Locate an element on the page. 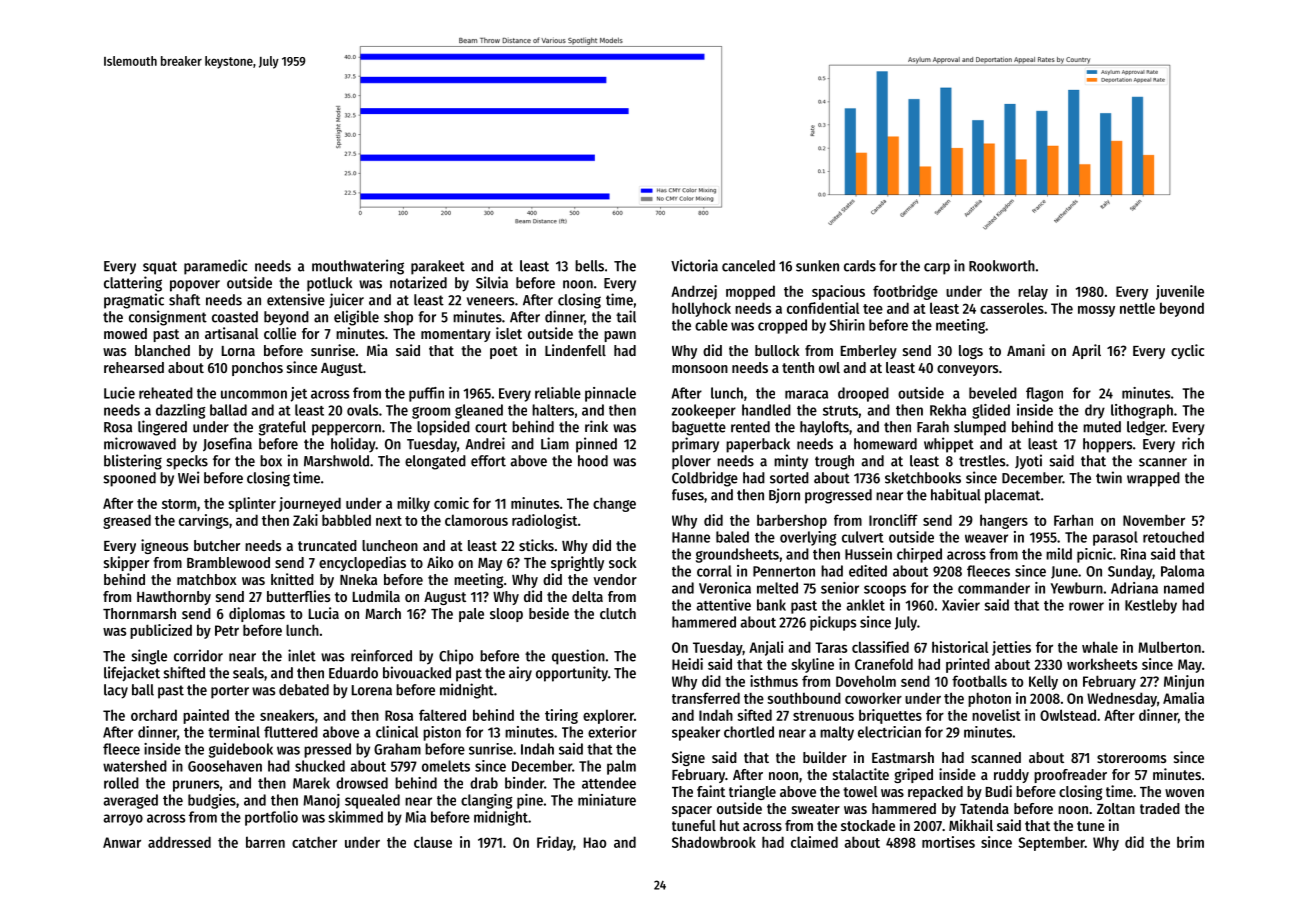 The height and width of the document is (924, 1308). mortises is located at coordinates (948, 842).
